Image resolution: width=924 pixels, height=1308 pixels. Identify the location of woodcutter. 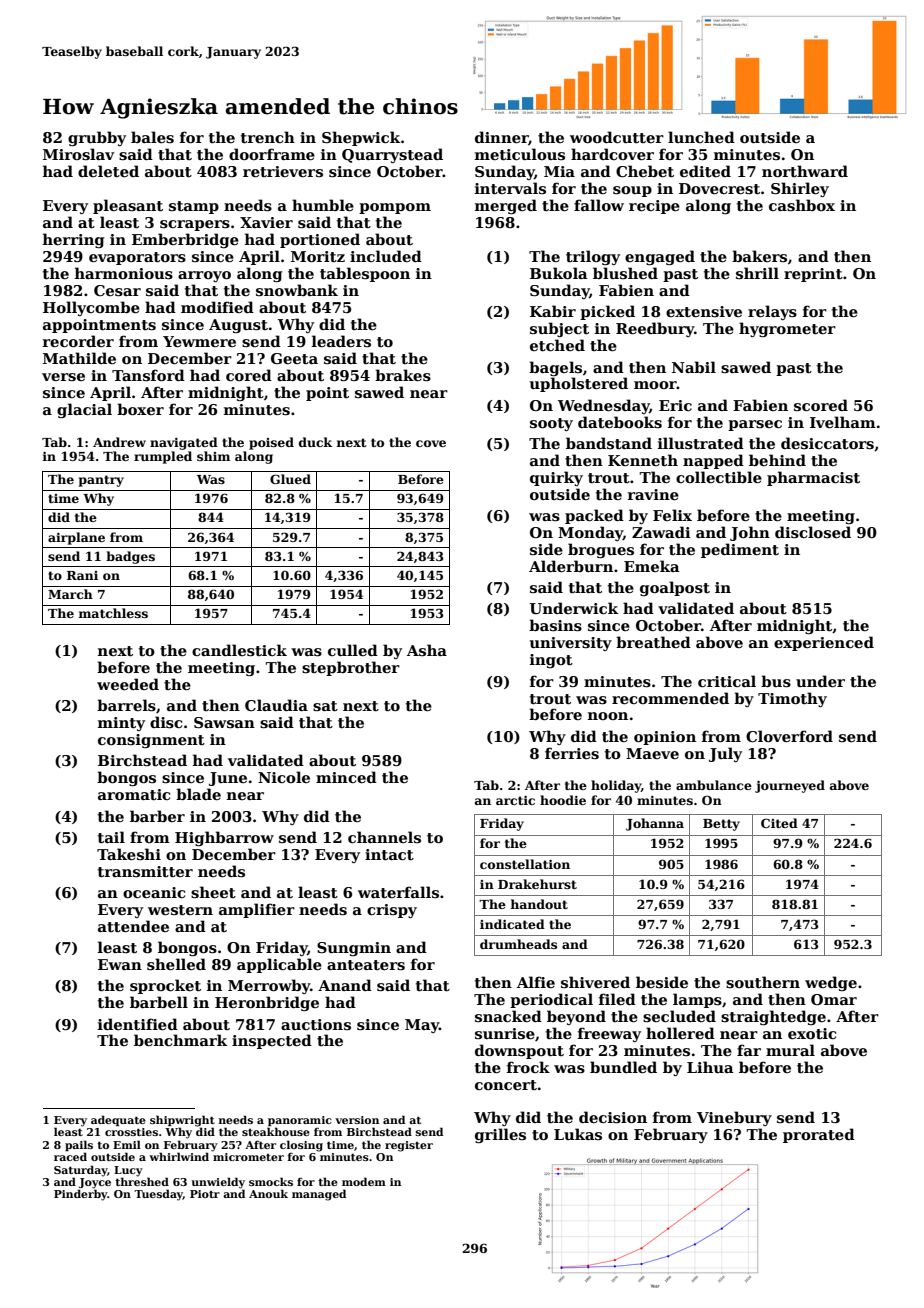
(617, 137).
